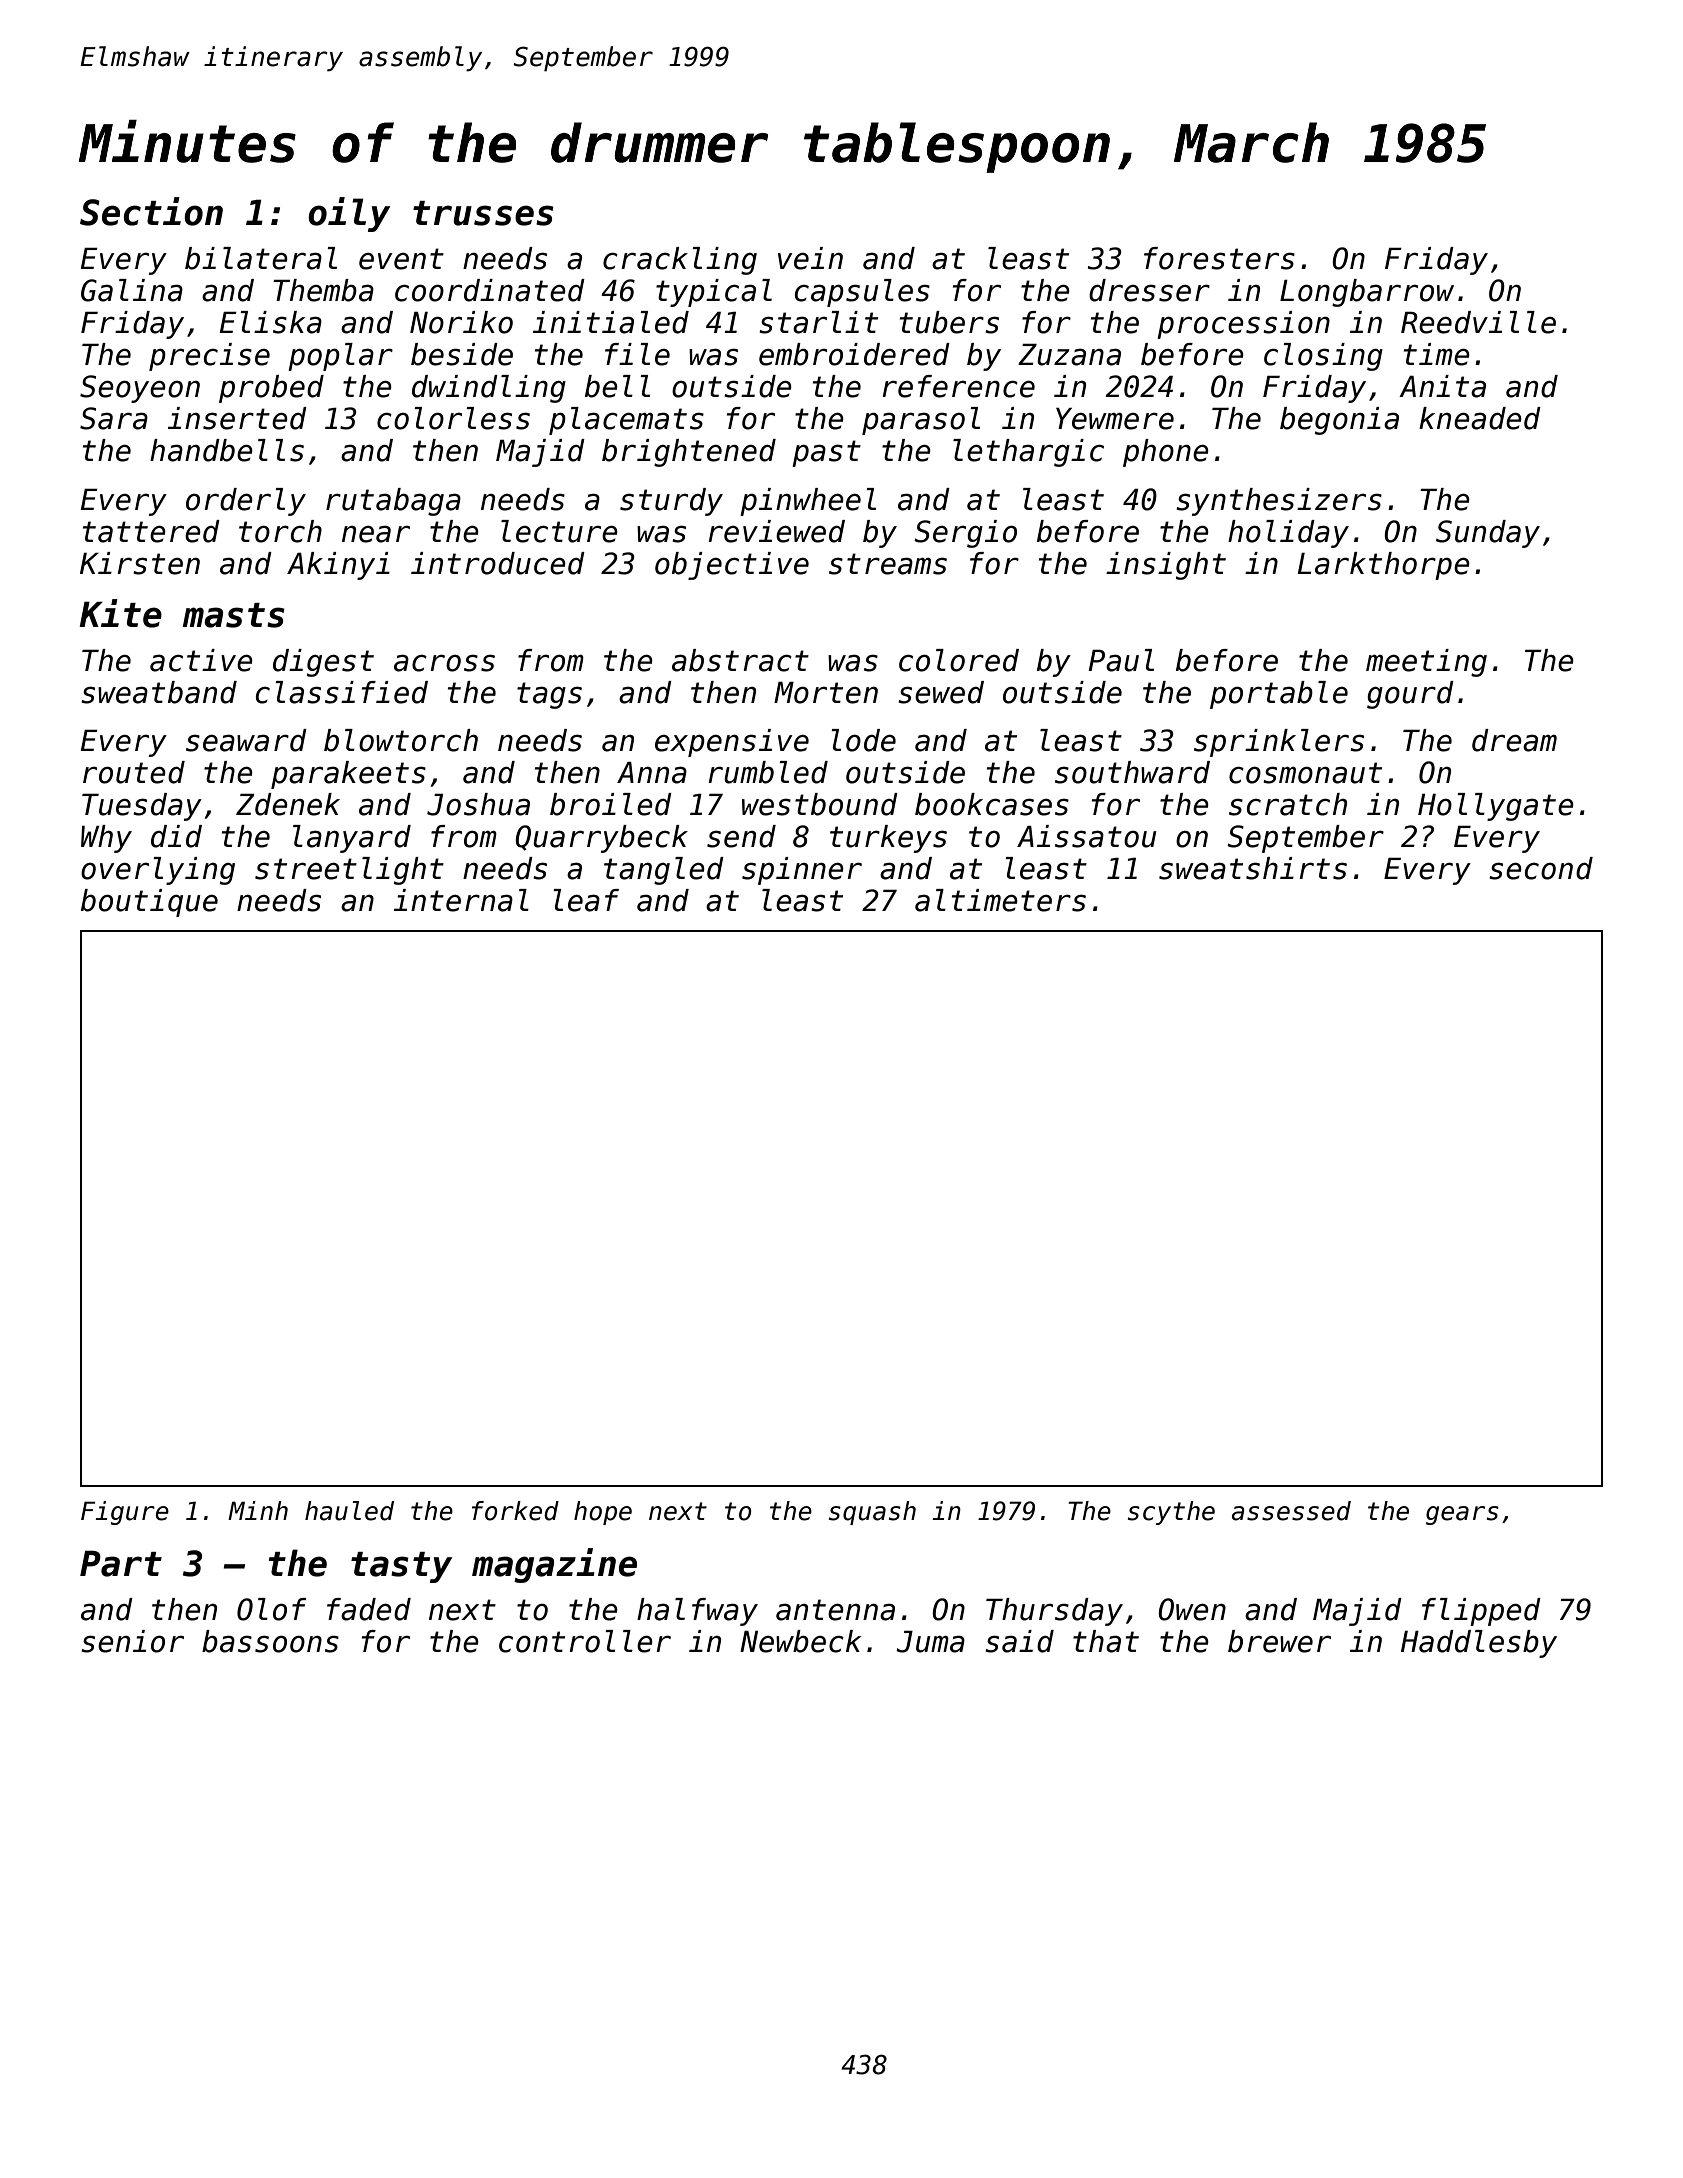 This page has width=1683, height=2178. I want to click on sweatband, so click(159, 692).
